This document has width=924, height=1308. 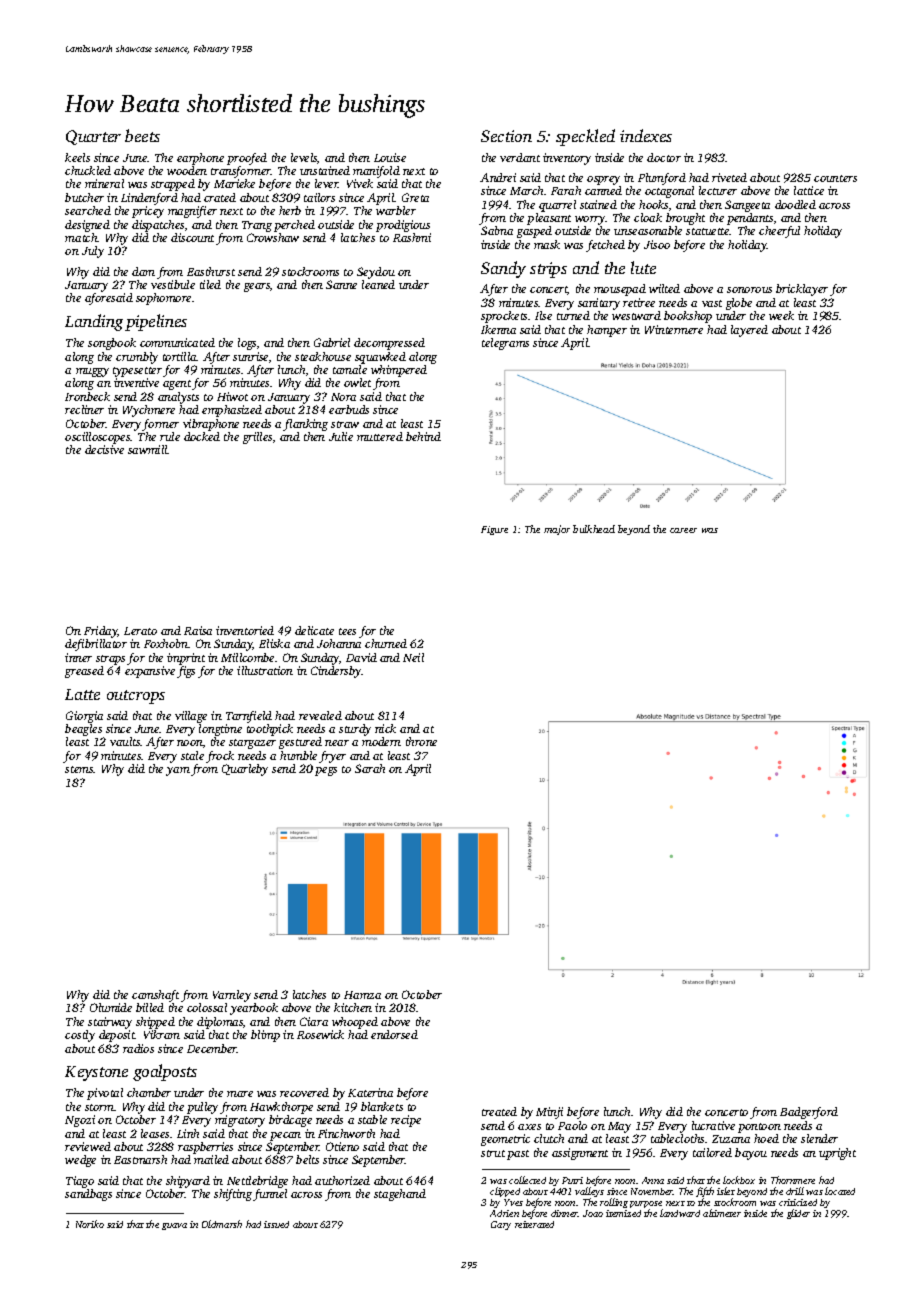 I want to click on Rashmi, so click(x=412, y=237).
